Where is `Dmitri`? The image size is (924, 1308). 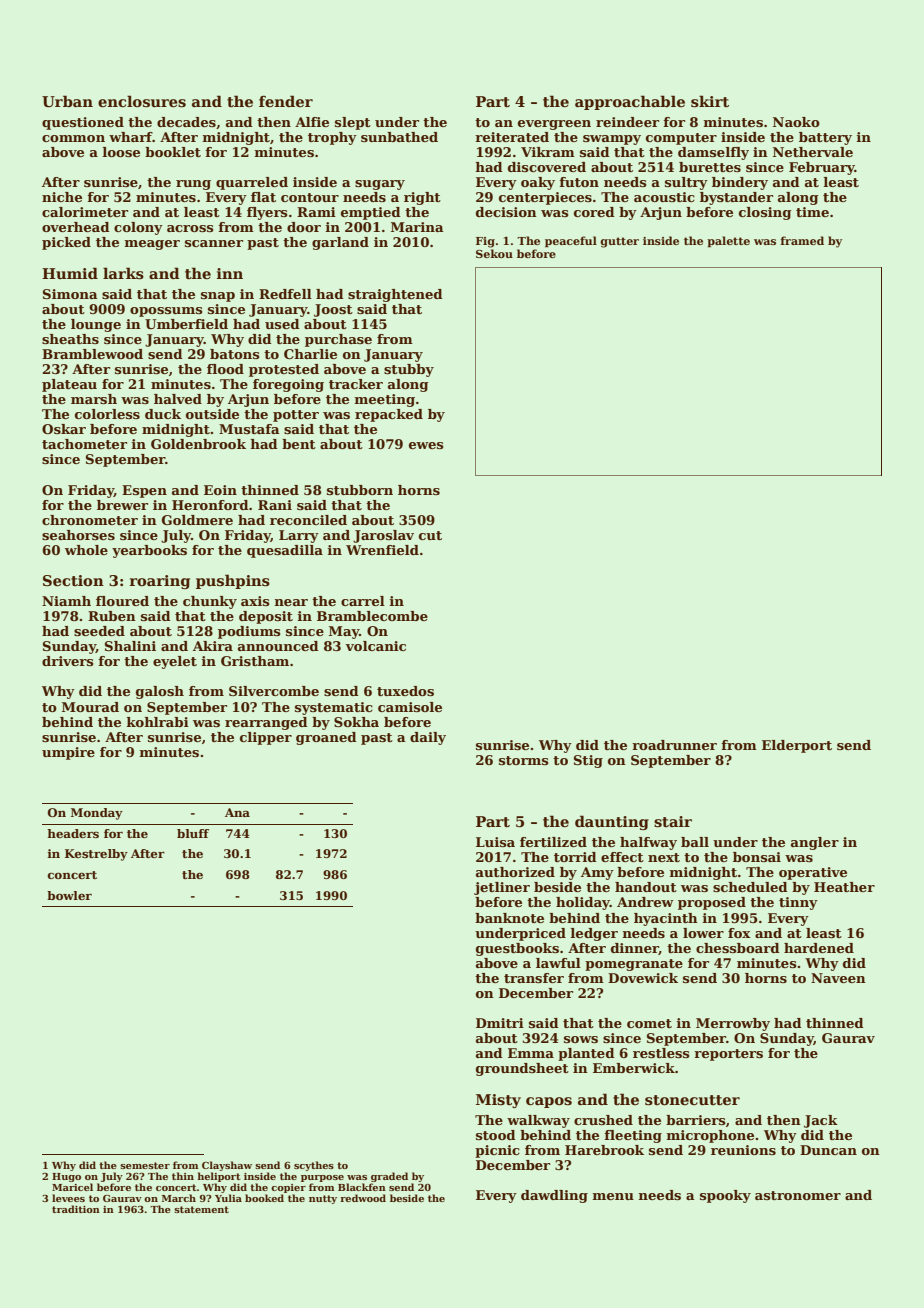 Dmitri is located at coordinates (500, 1023).
